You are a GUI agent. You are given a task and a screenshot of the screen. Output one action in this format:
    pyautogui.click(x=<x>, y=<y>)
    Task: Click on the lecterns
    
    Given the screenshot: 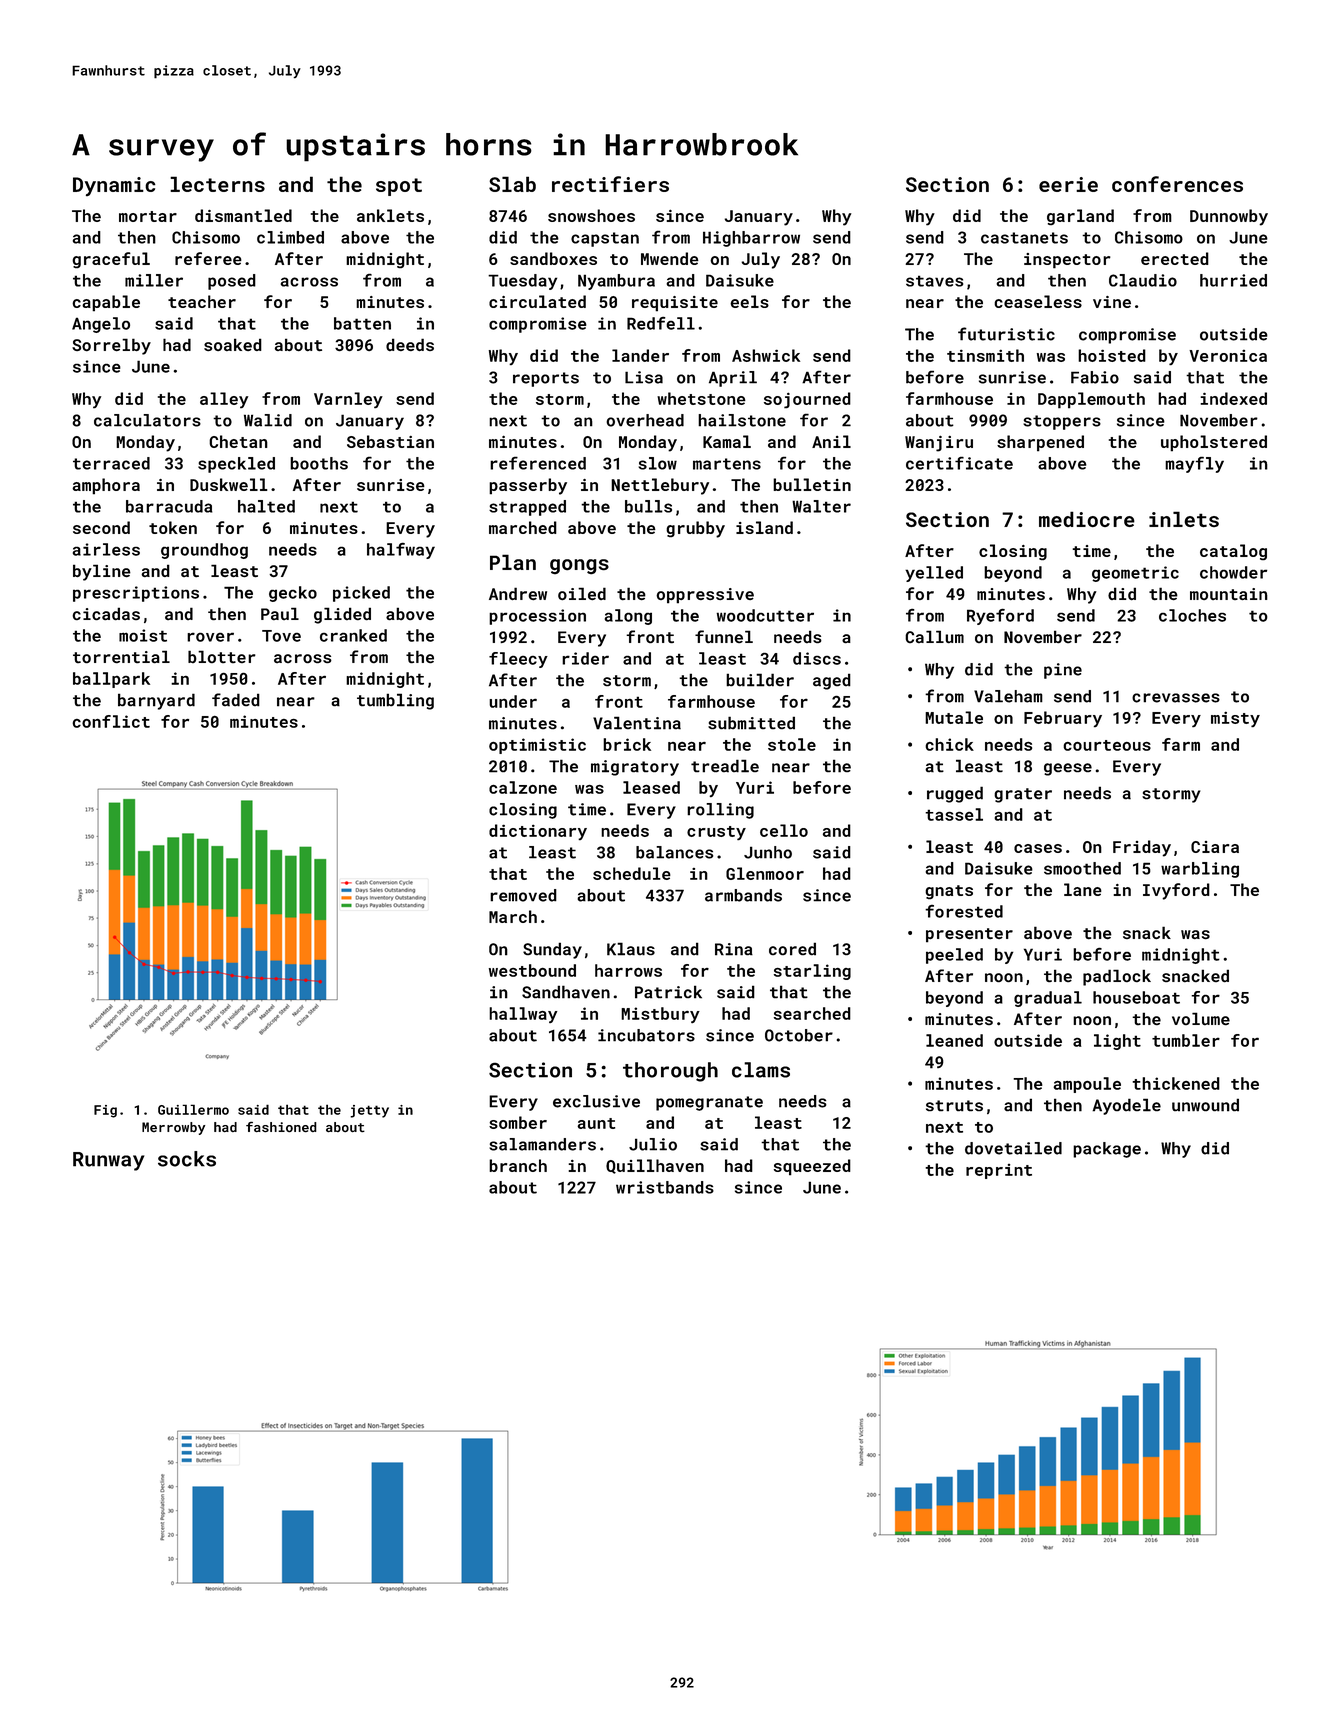 What is the action you would take?
    pyautogui.click(x=217, y=184)
